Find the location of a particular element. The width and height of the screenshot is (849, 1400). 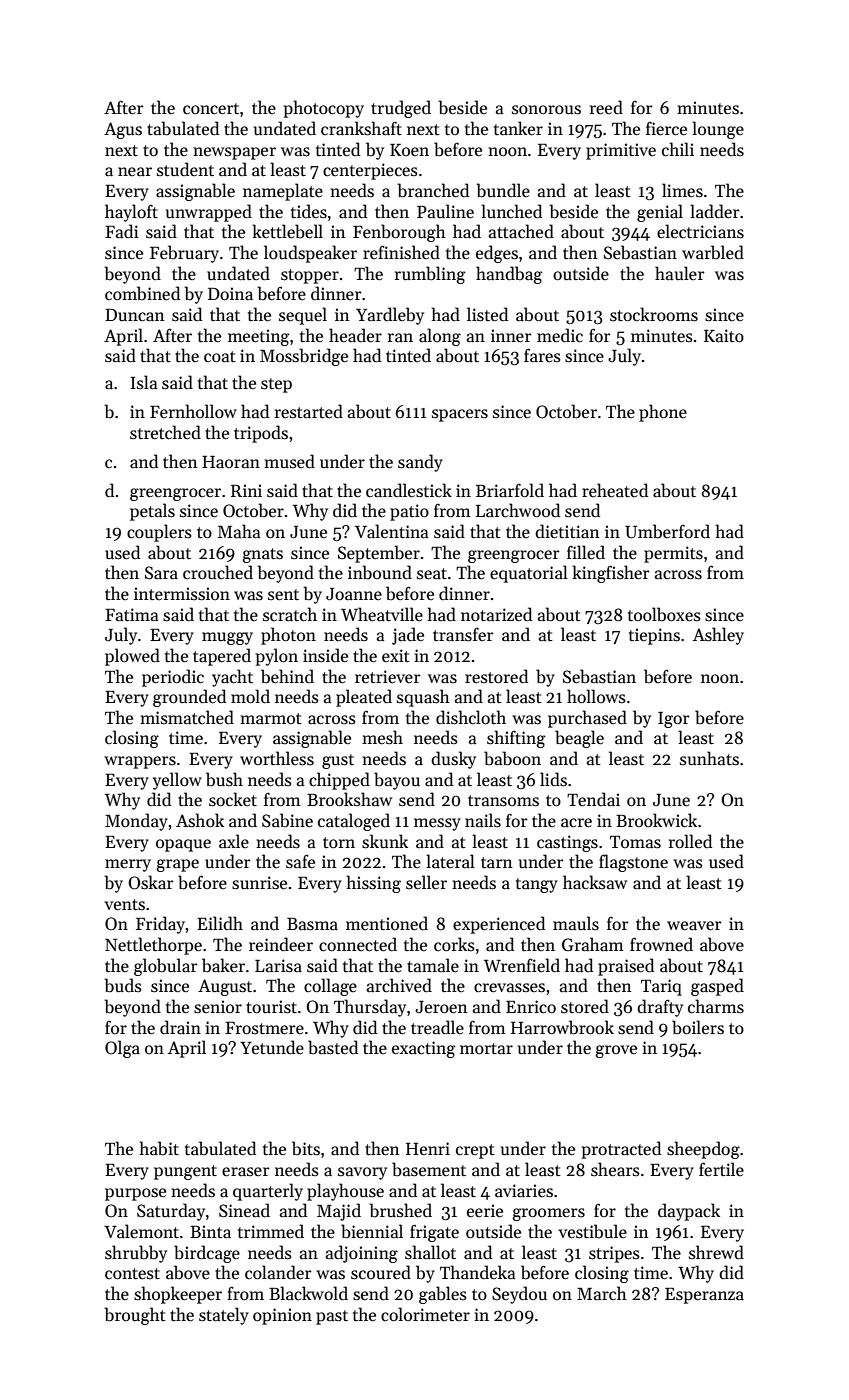

scoured is located at coordinates (381, 1272).
